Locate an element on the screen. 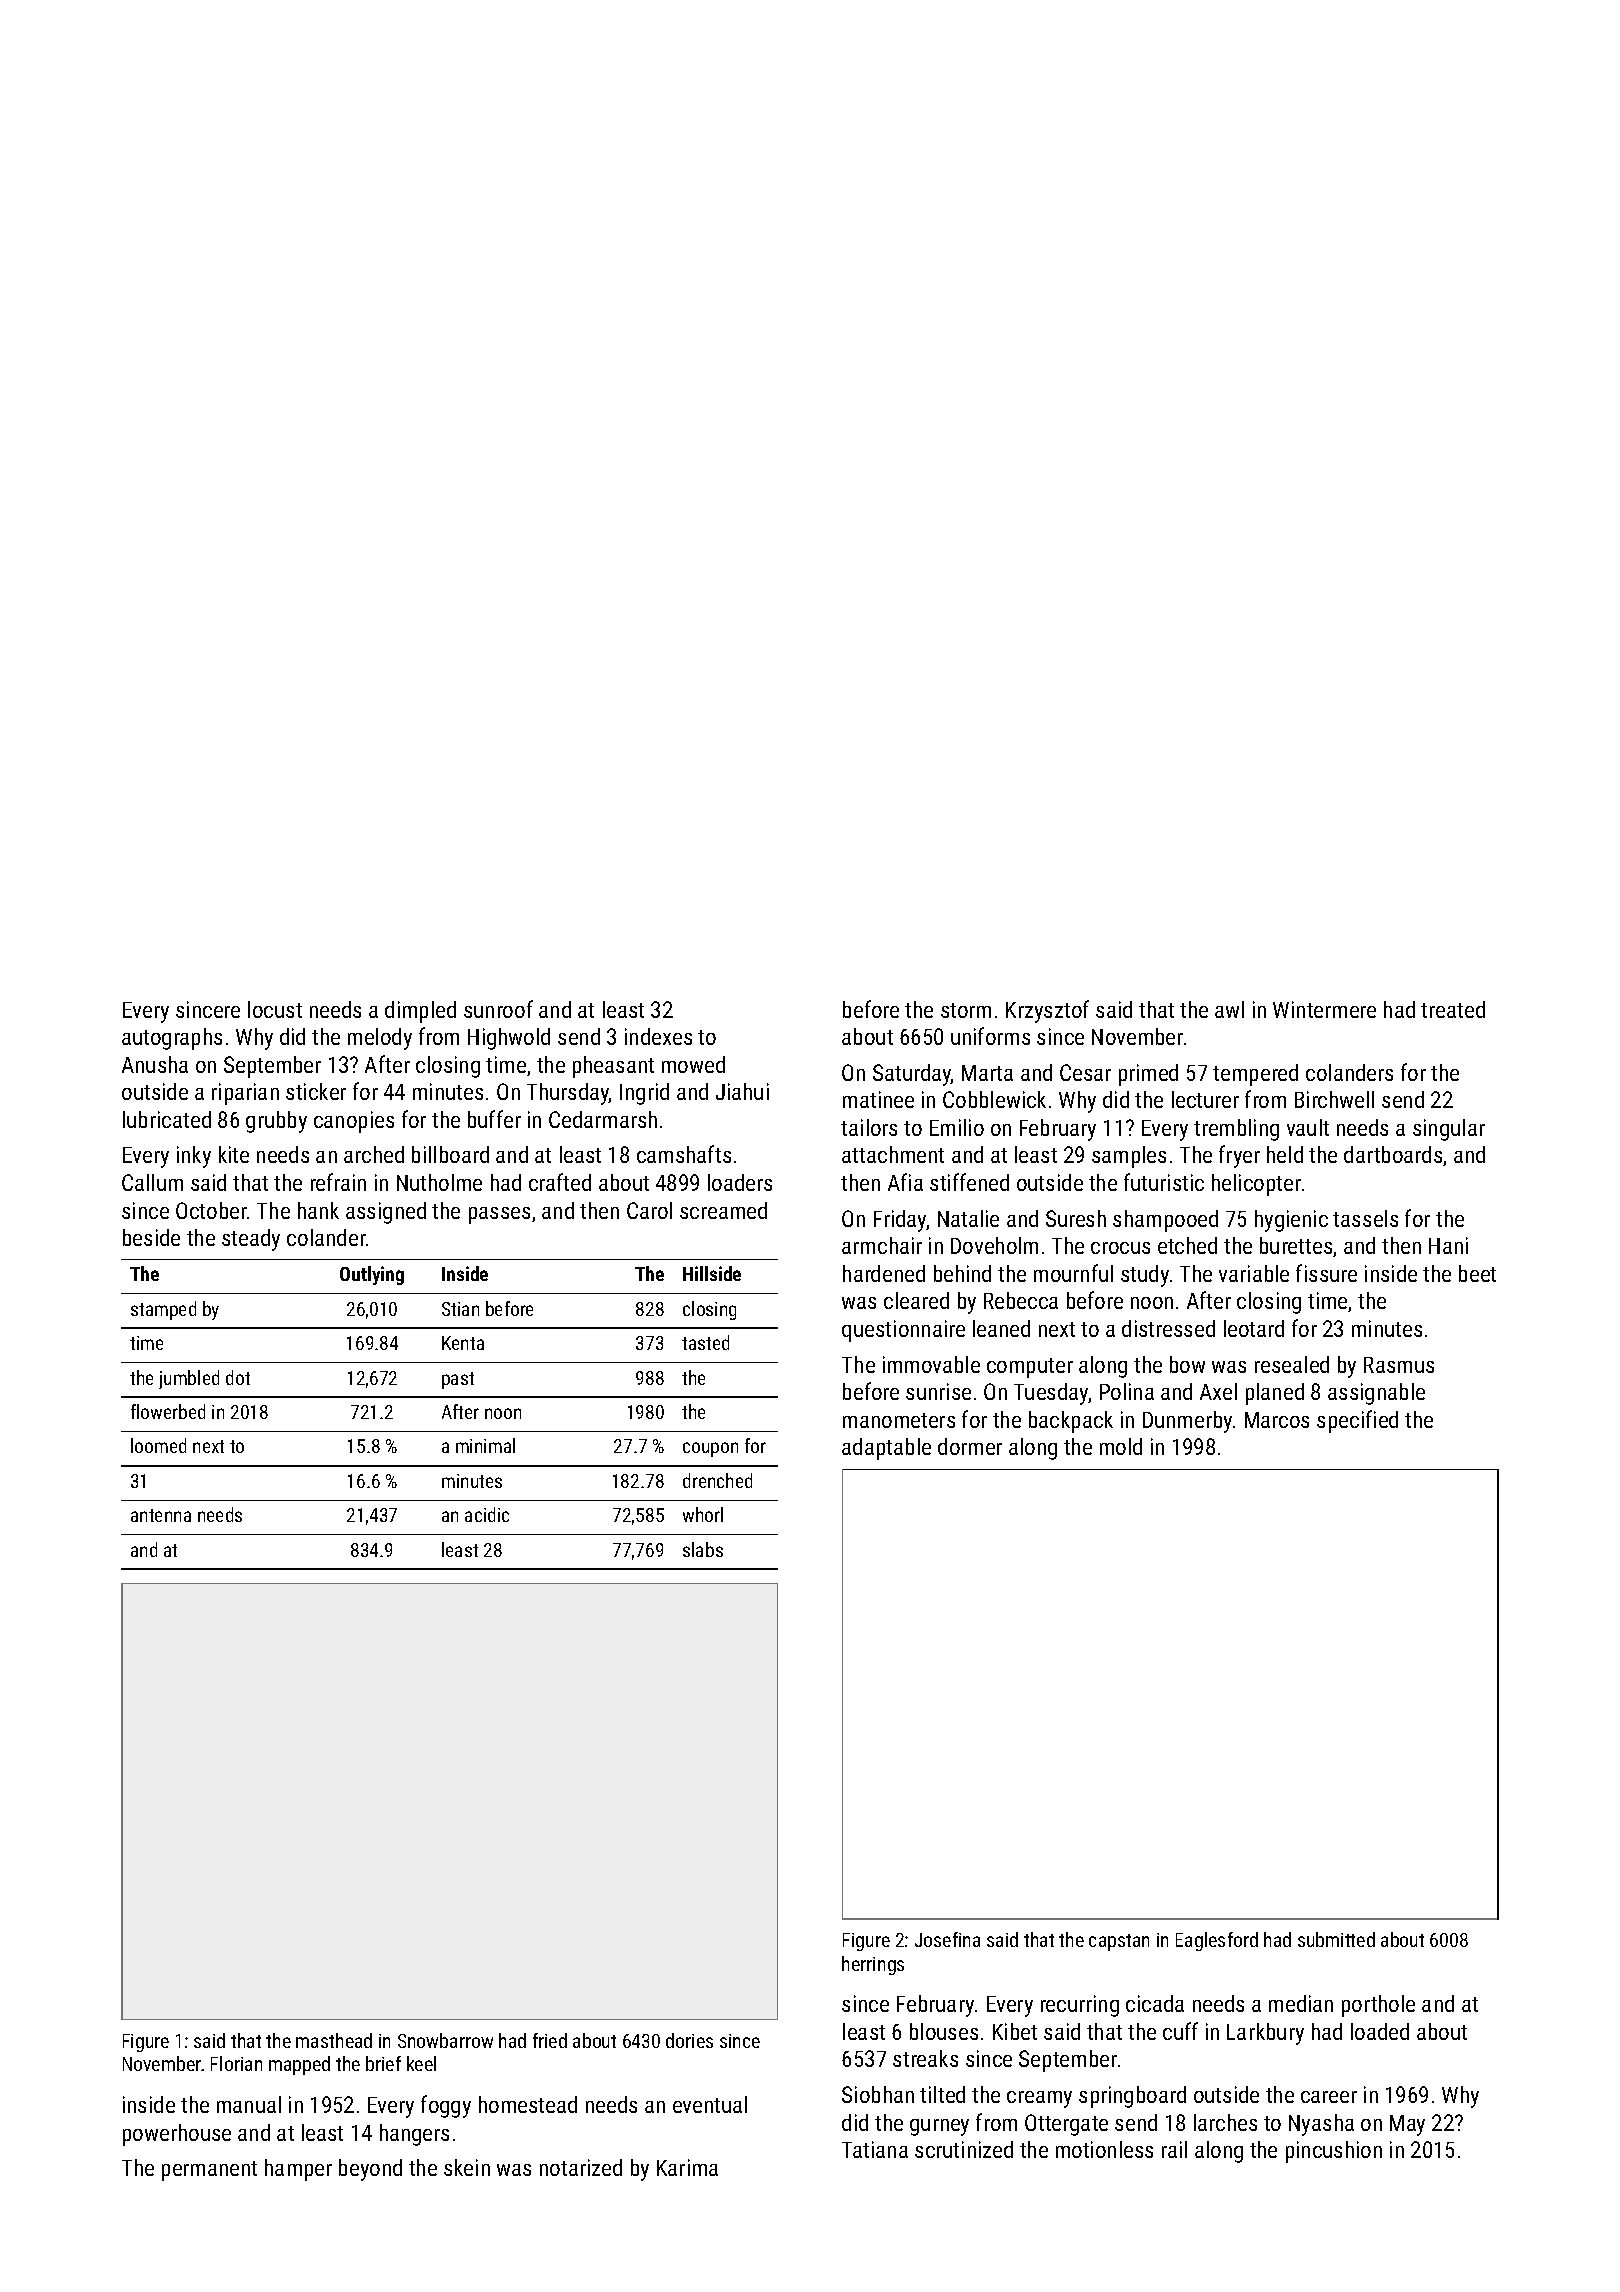 This screenshot has height=2292, width=1620. masthead is located at coordinates (334, 2040).
